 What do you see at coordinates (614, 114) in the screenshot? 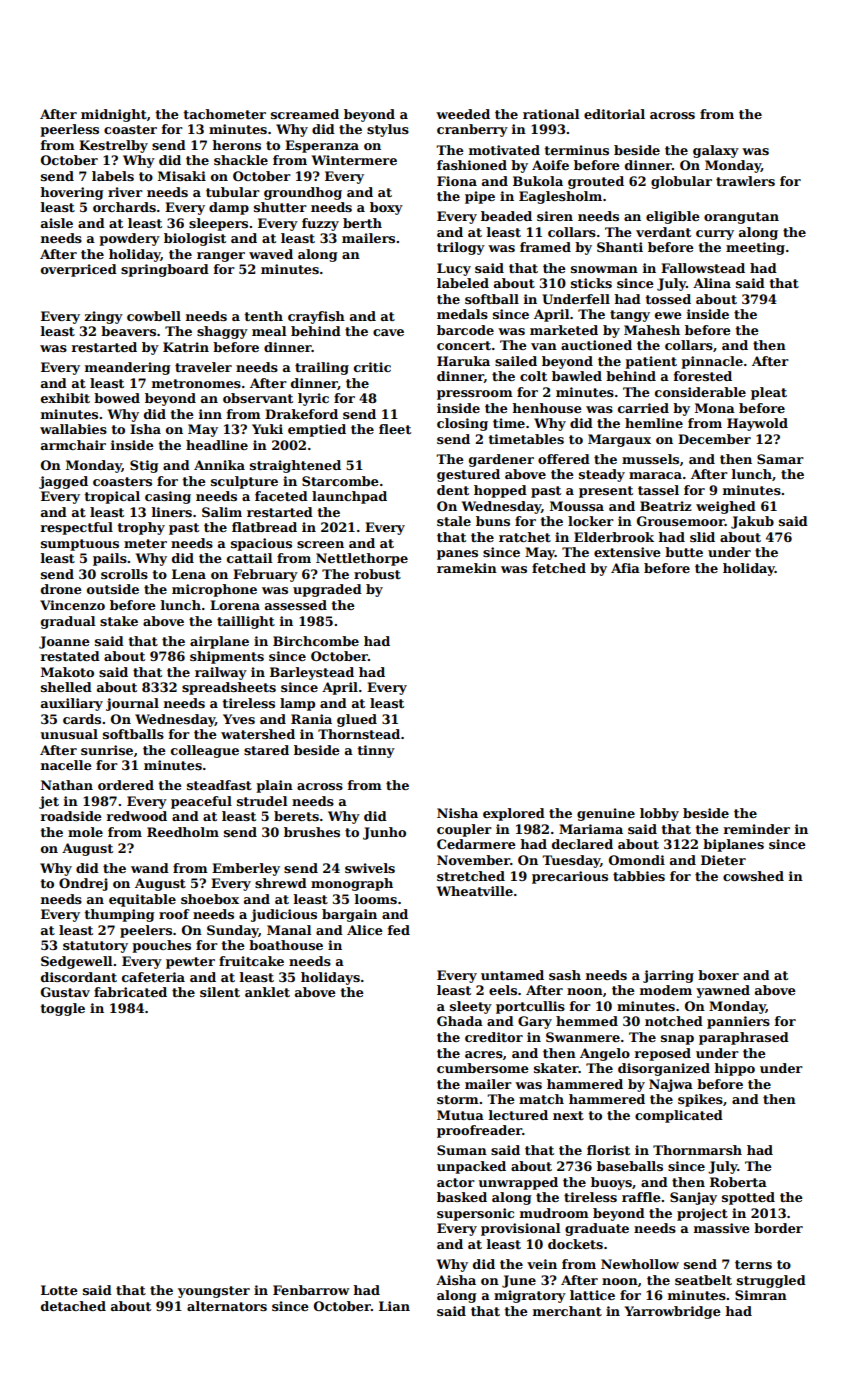
I see `editorial` at bounding box center [614, 114].
